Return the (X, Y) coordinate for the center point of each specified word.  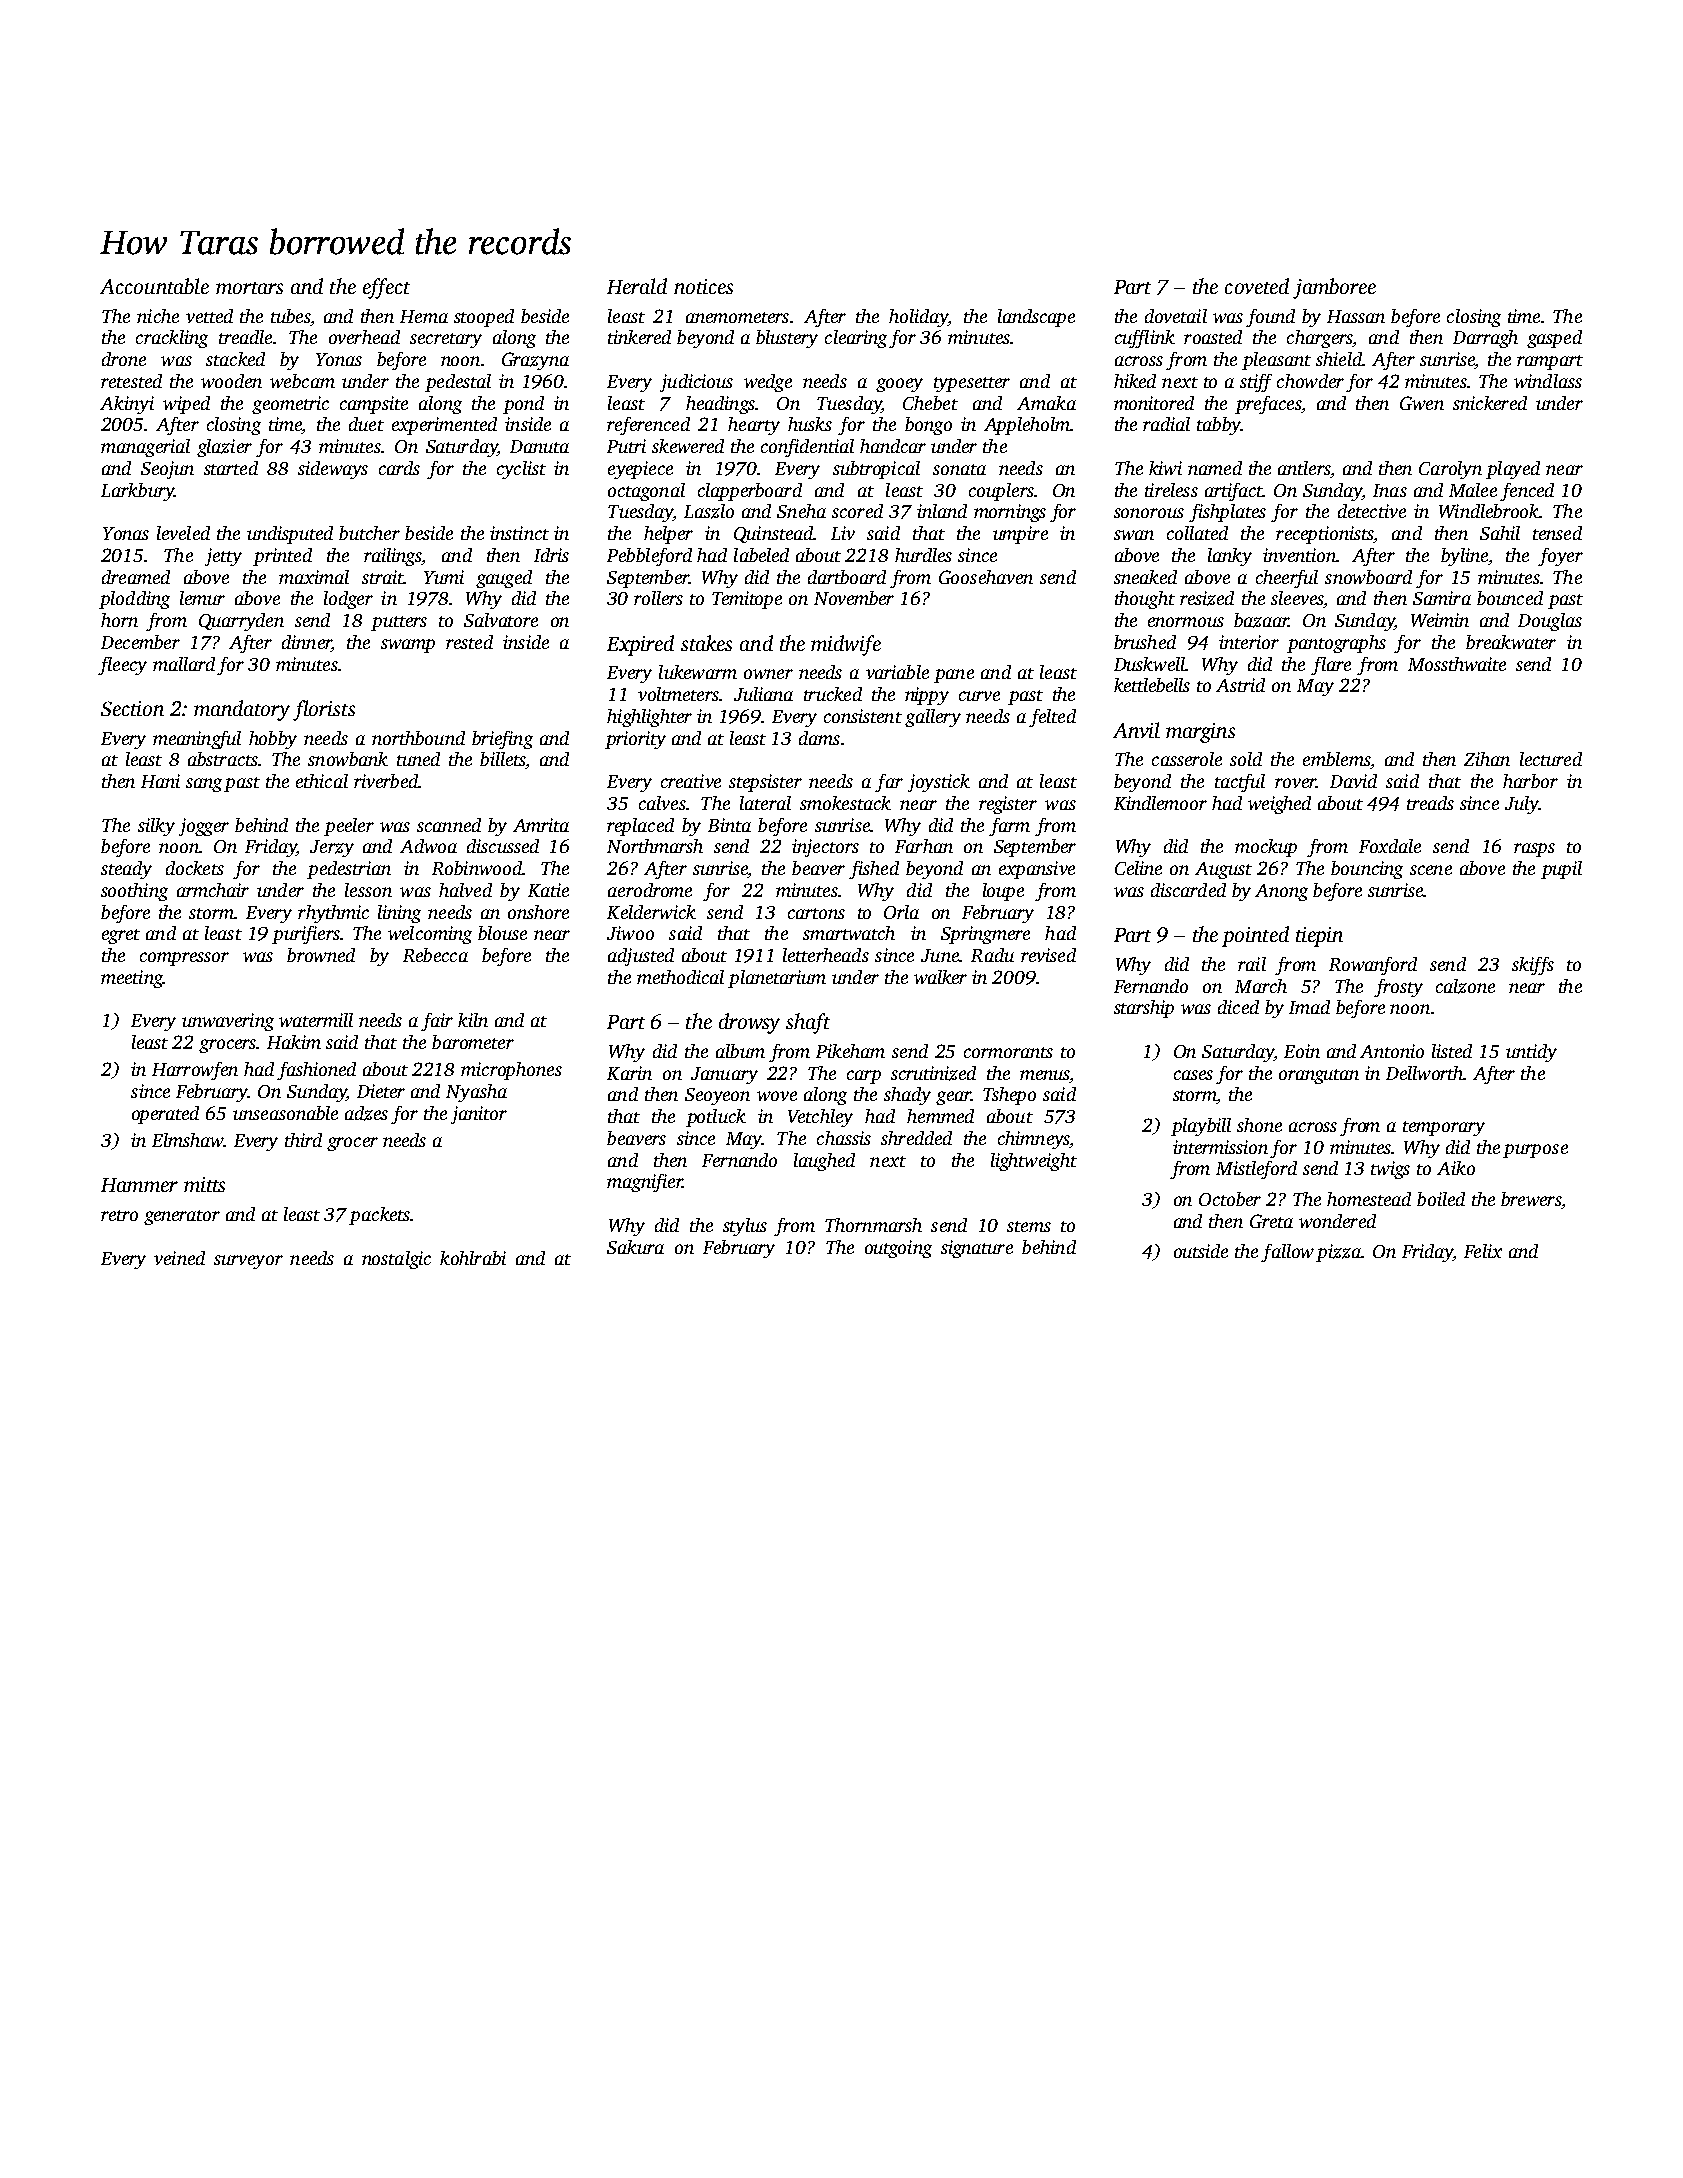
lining (399, 914)
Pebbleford (649, 557)
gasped (1554, 339)
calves (662, 803)
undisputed (290, 535)
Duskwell (1150, 664)
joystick (939, 783)
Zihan (1487, 759)
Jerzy (332, 848)
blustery (787, 339)
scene (1431, 870)
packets (379, 1216)
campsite (374, 405)
